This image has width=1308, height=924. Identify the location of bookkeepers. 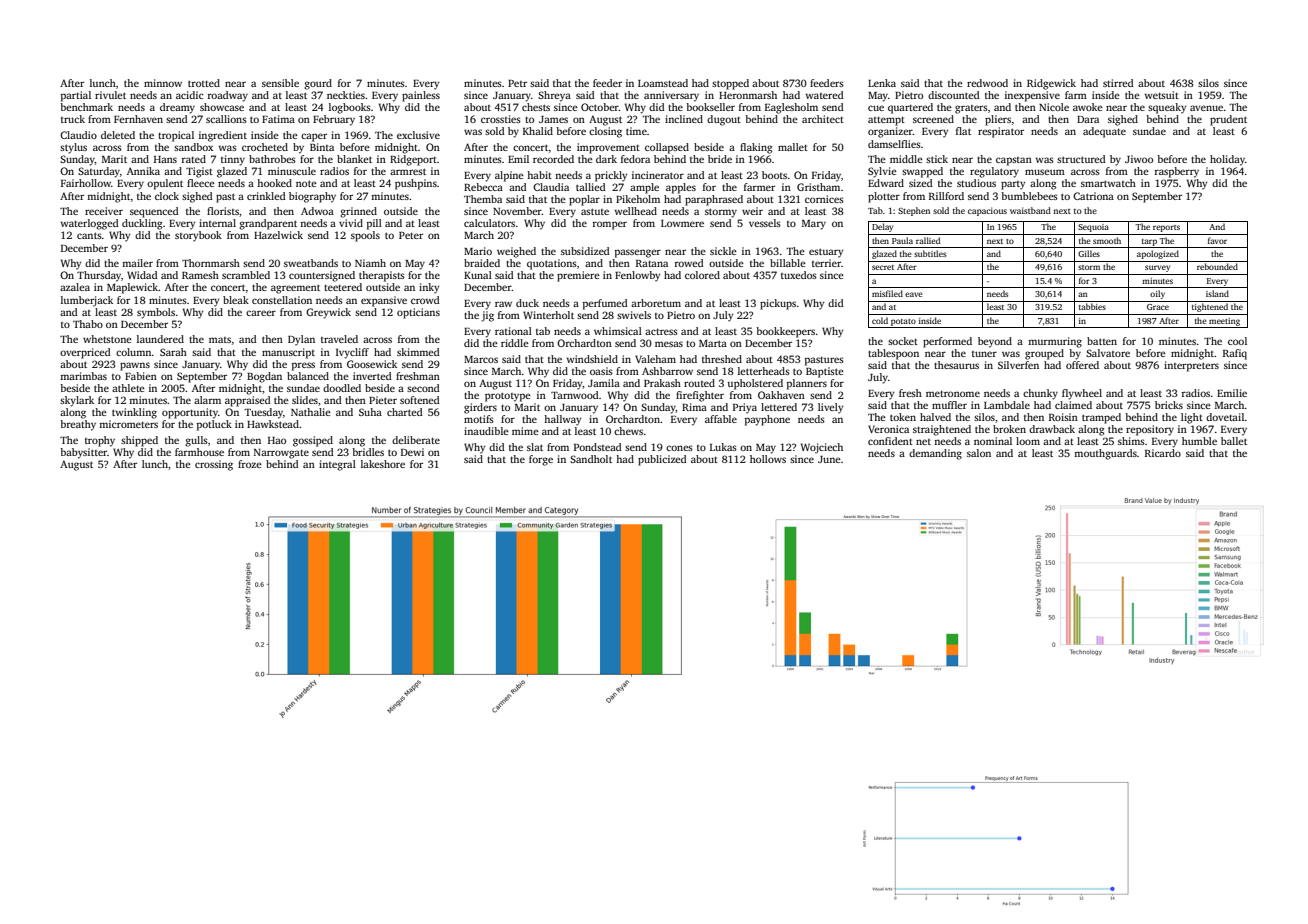
(785, 332).
